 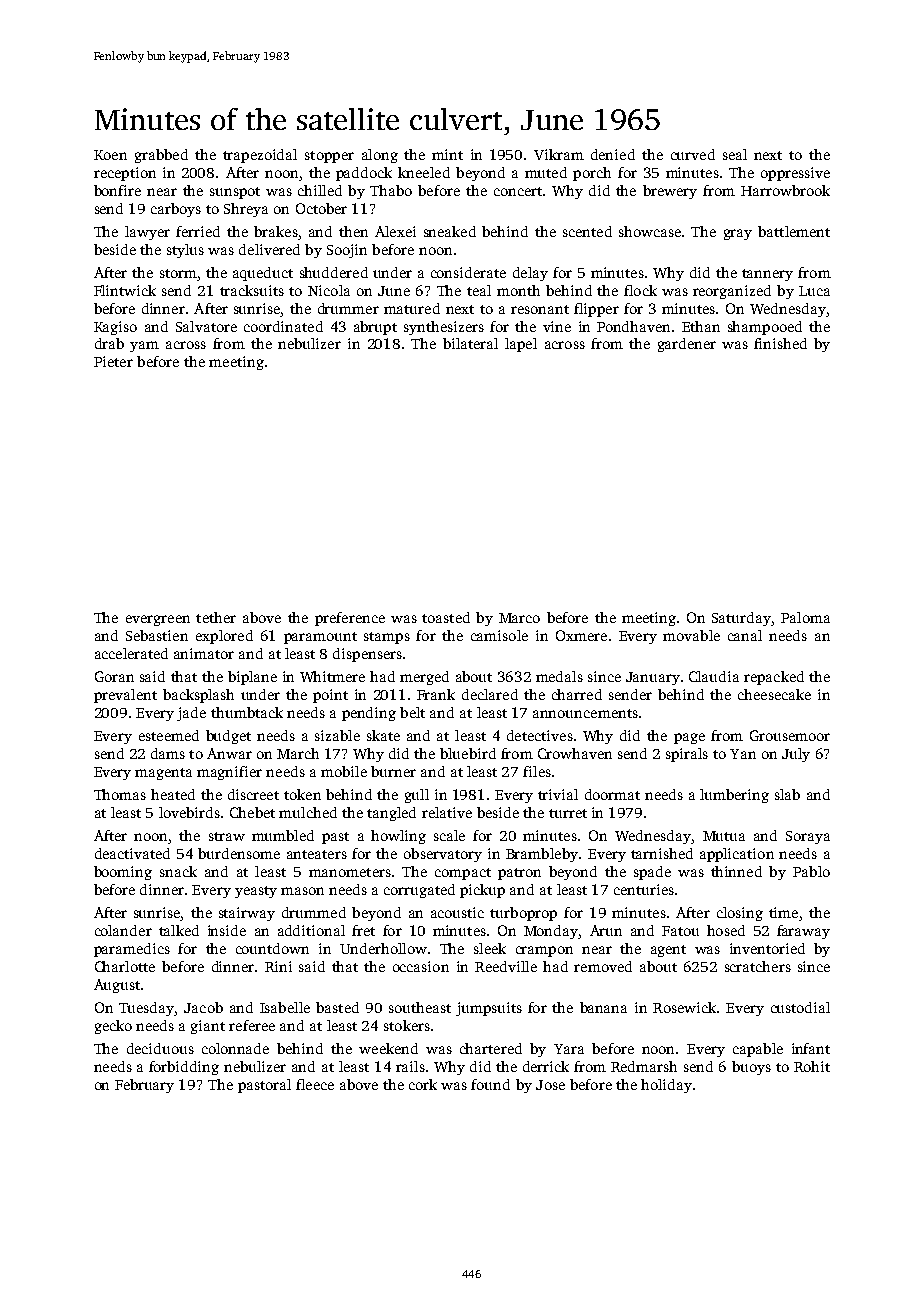 What do you see at coordinates (812, 1066) in the screenshot?
I see `Rohit` at bounding box center [812, 1066].
